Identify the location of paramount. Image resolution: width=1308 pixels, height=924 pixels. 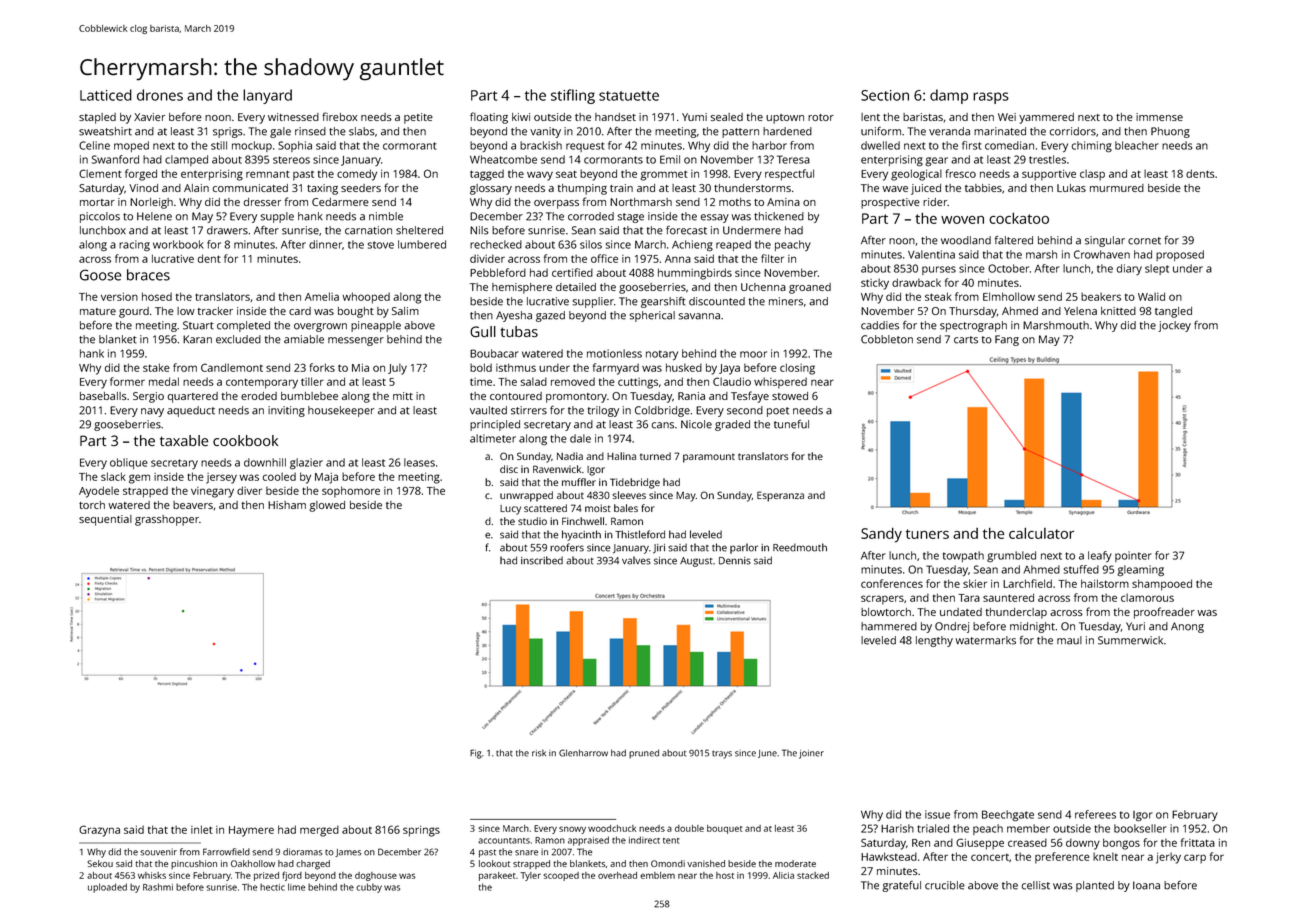
(709, 458).
